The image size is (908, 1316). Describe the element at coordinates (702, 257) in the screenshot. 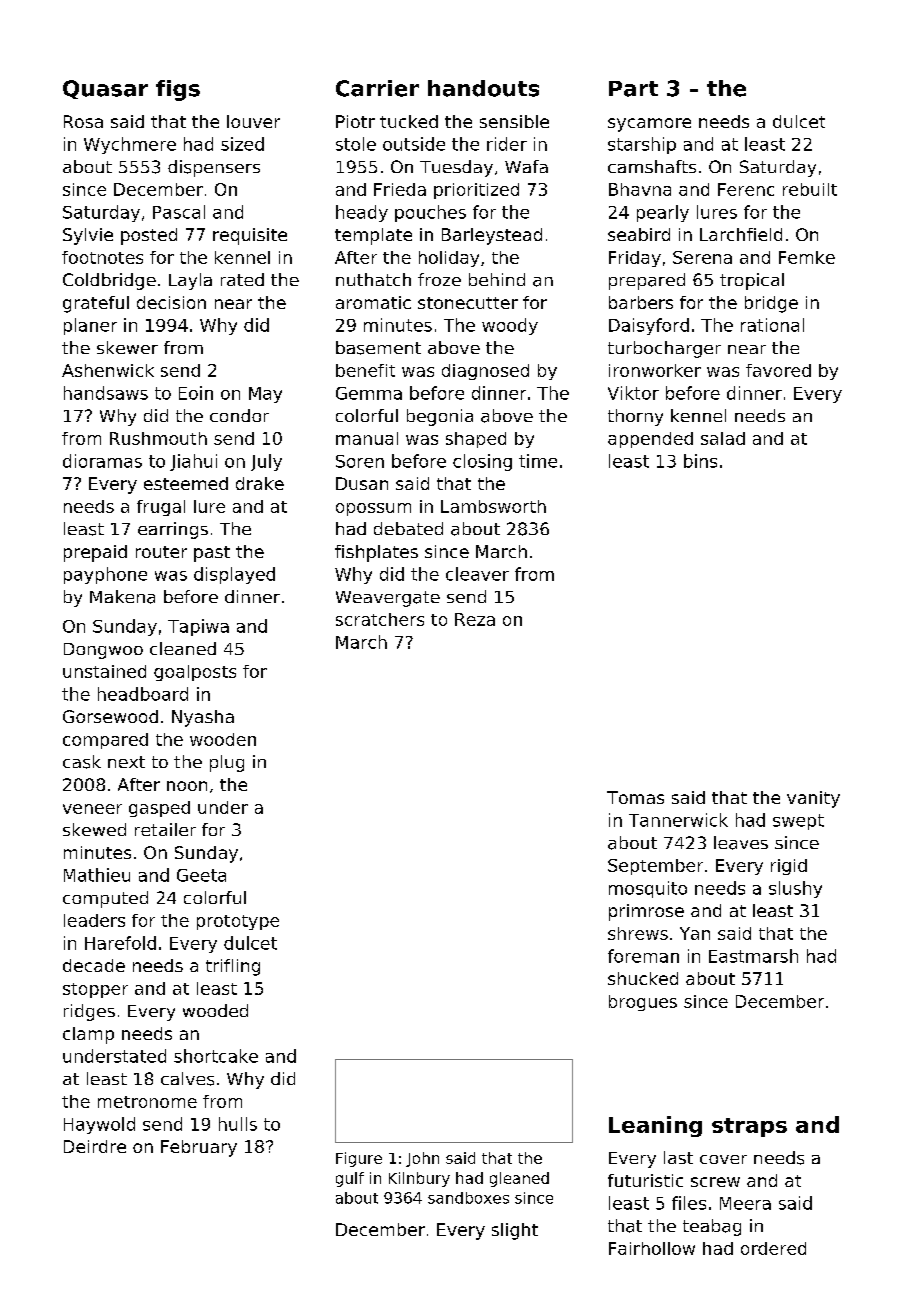

I see `Serena` at that location.
